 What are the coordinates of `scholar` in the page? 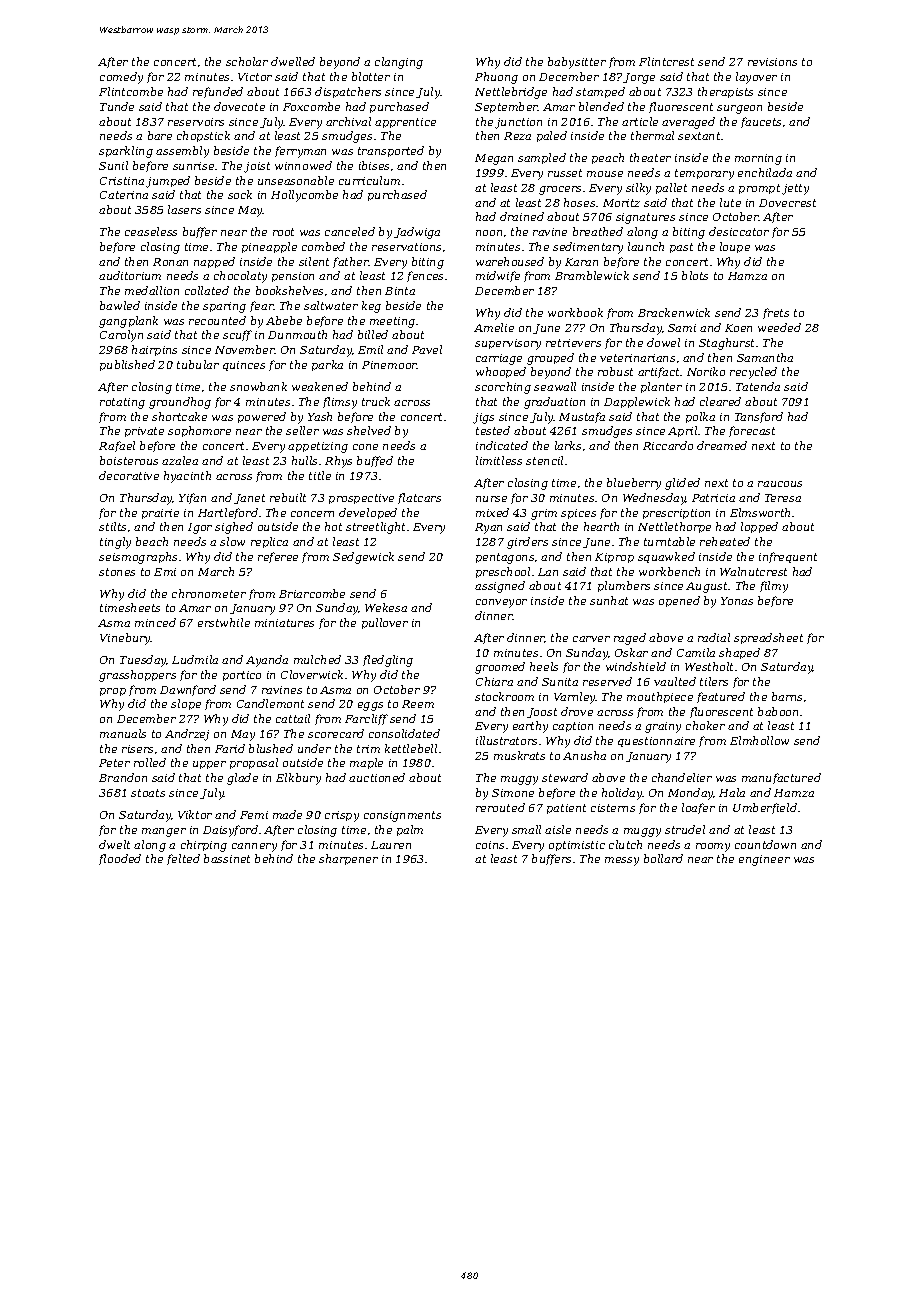 It's located at (247, 61).
